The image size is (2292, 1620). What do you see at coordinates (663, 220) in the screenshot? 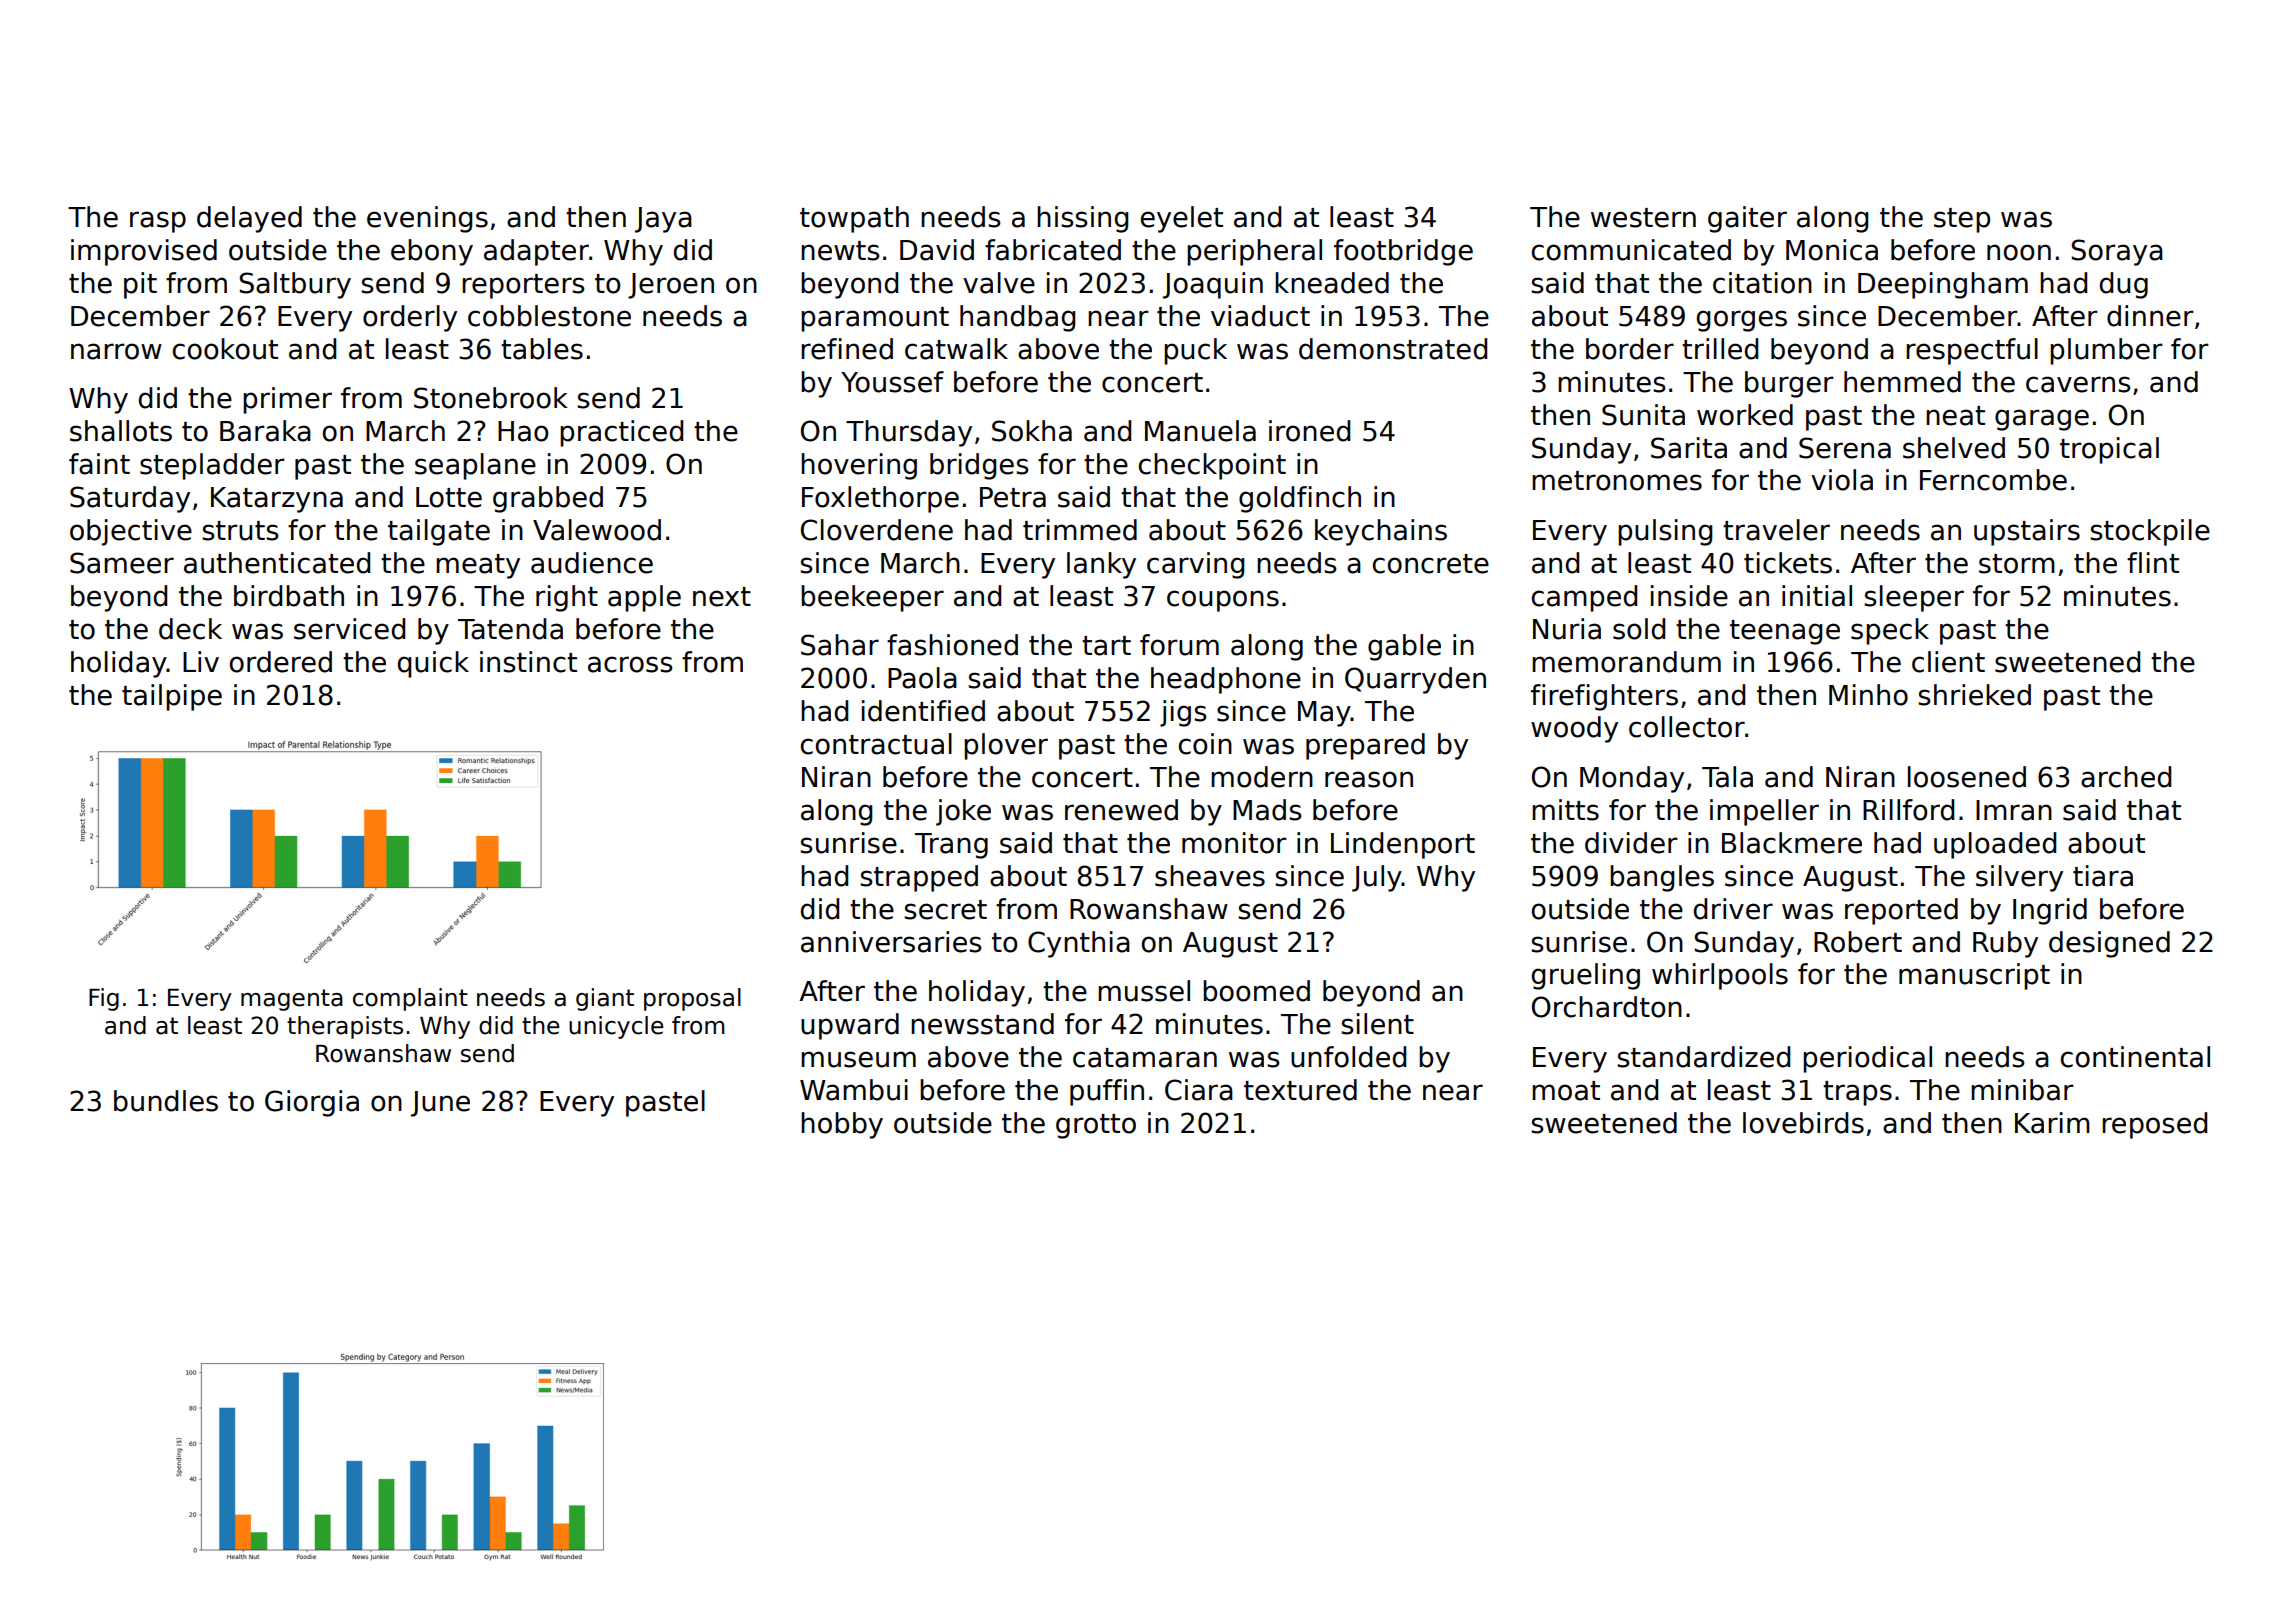
I see `Jaya` at bounding box center [663, 220].
